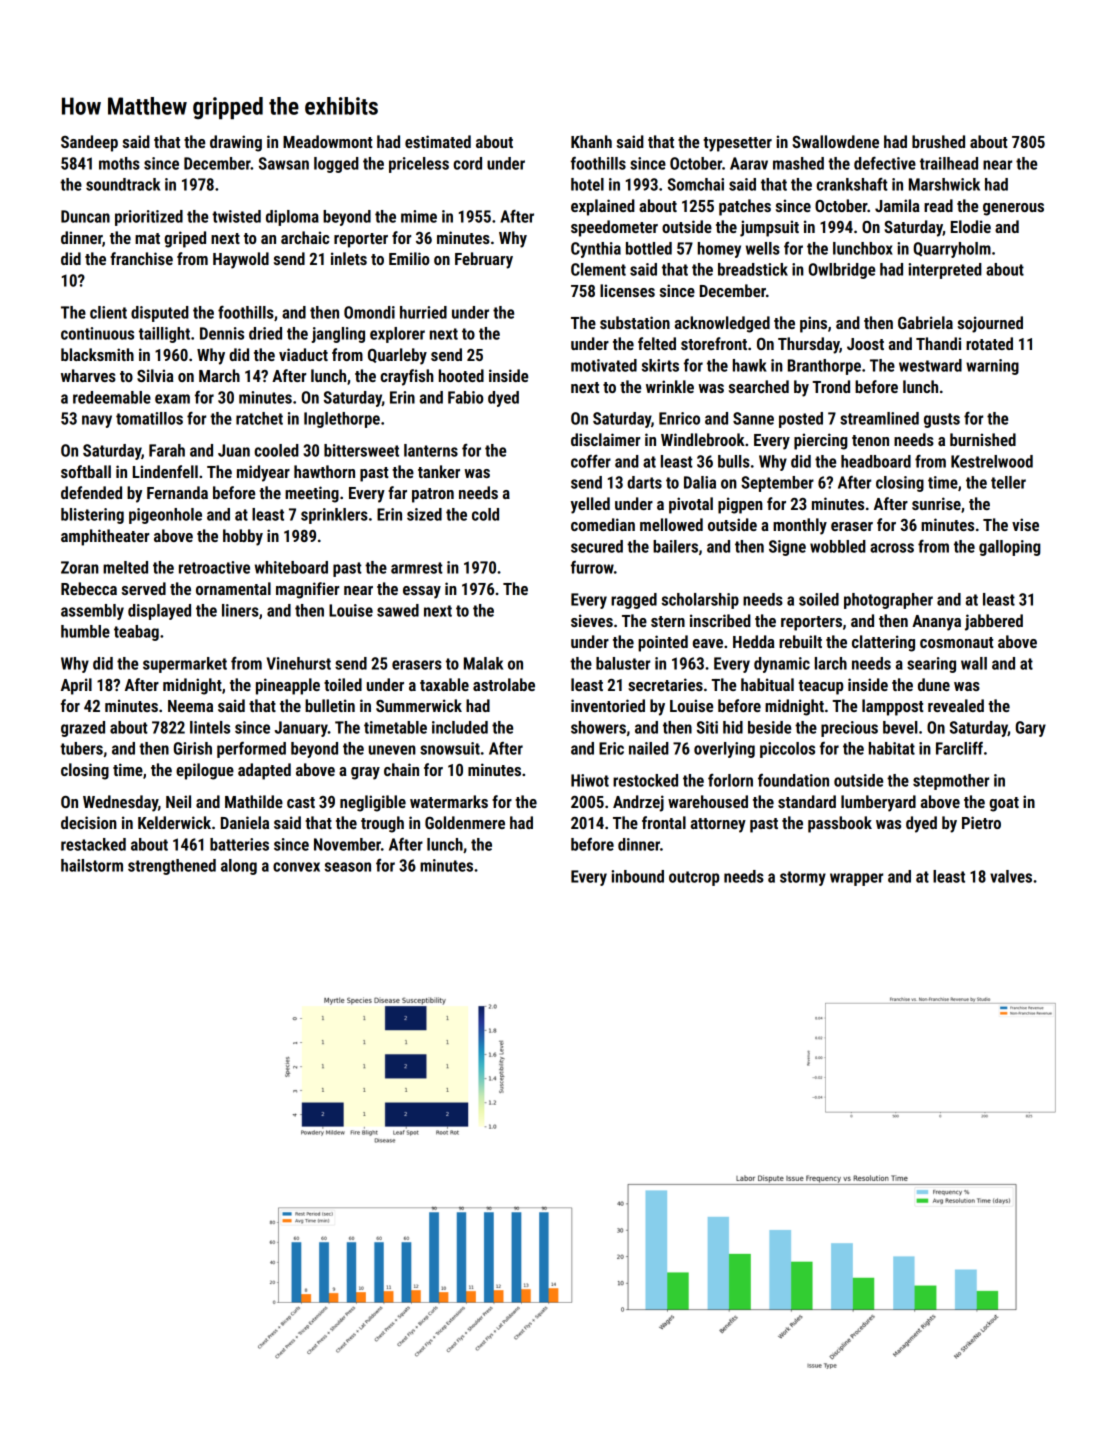  Describe the element at coordinates (1008, 482) in the document. I see `teller` at that location.
